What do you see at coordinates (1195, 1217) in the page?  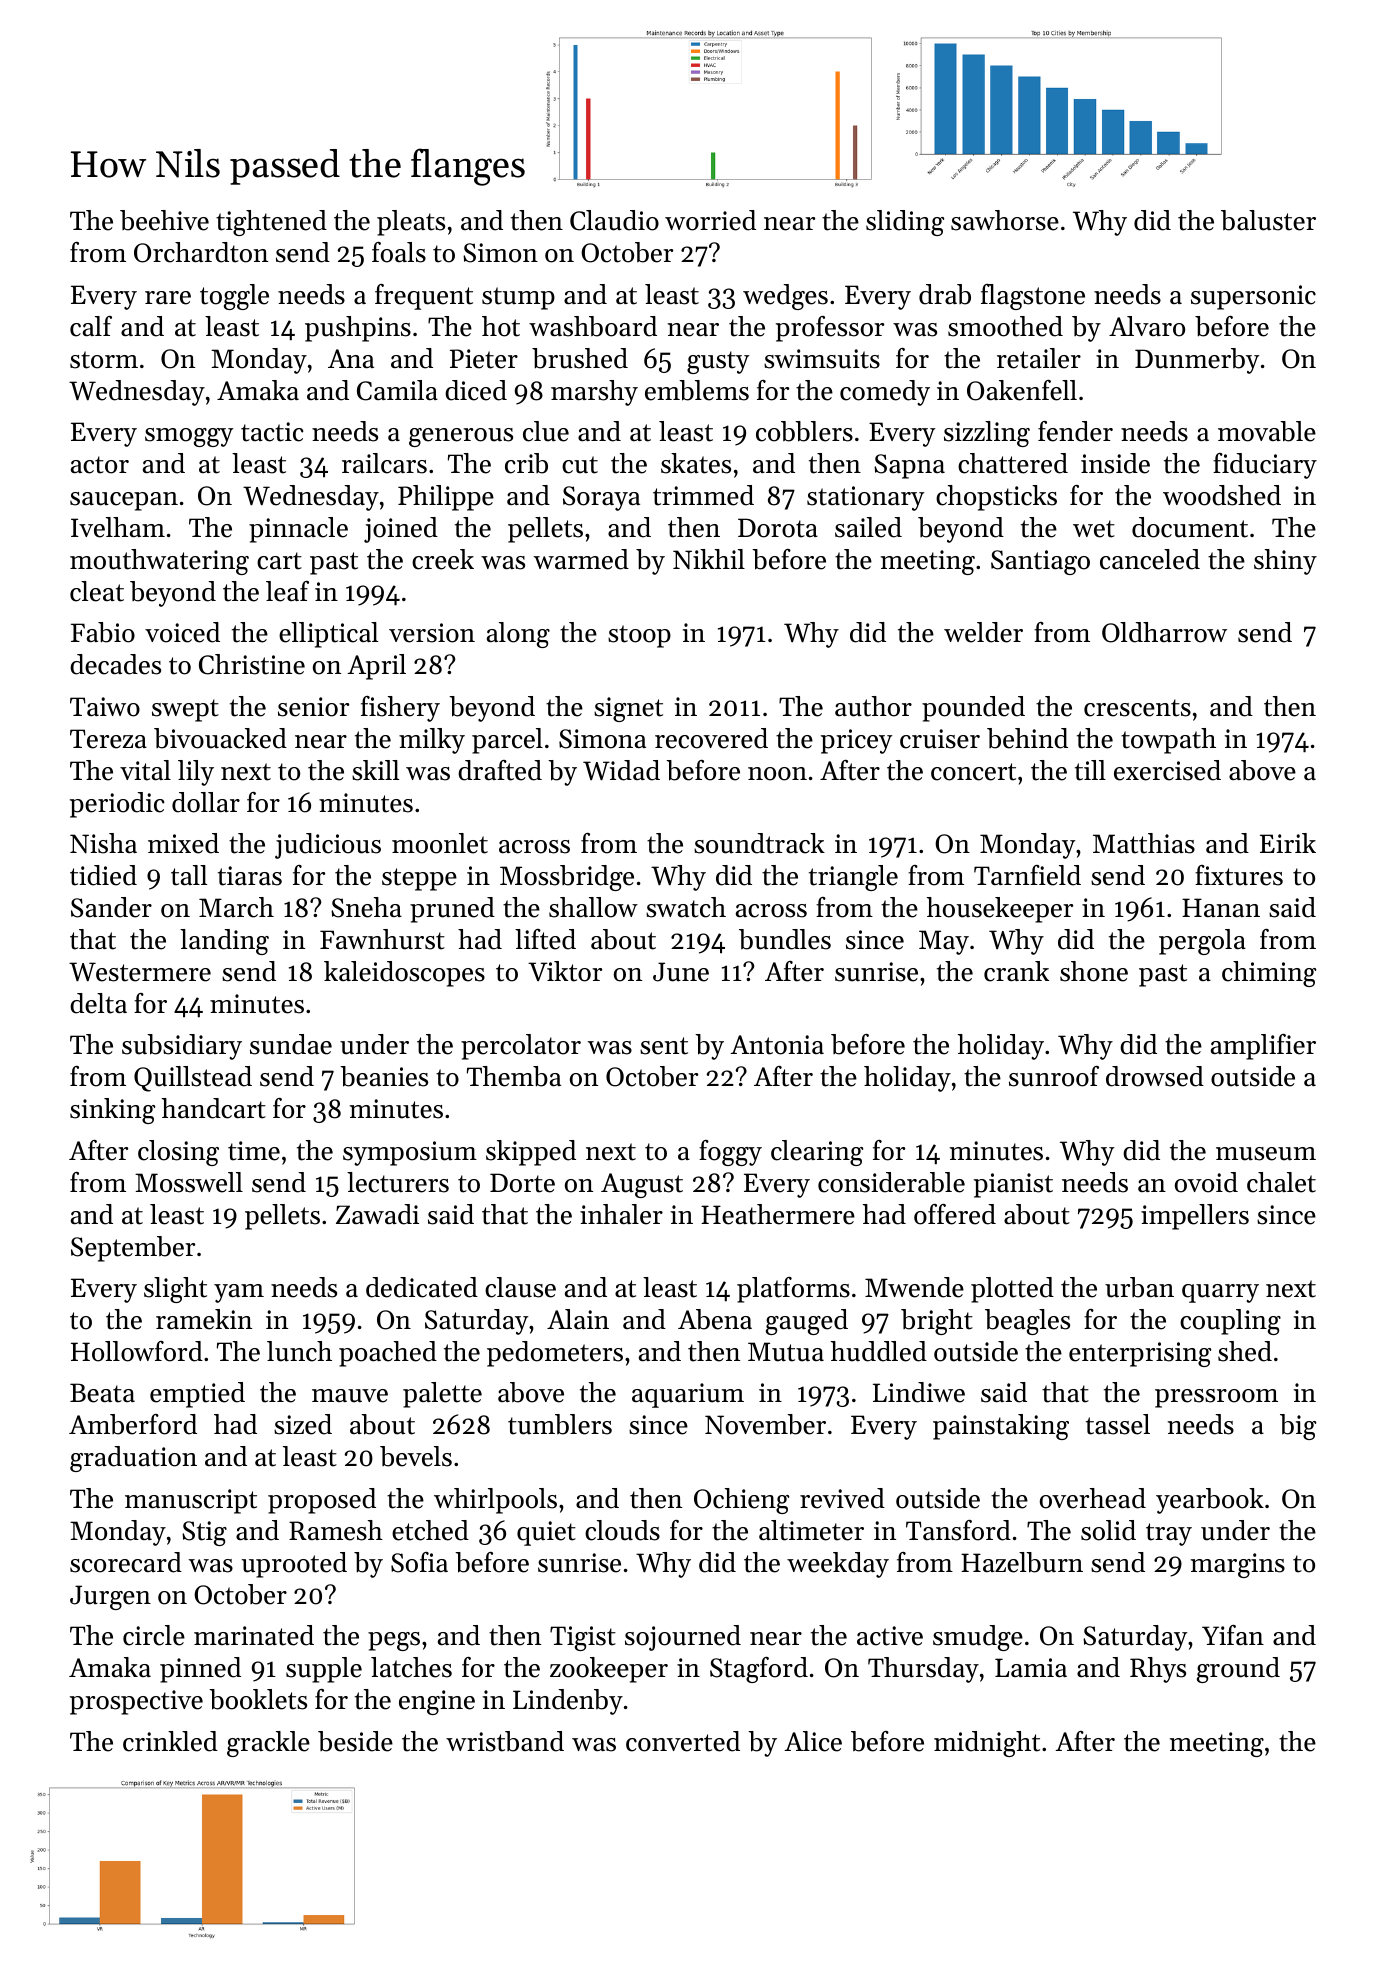 I see `impellers` at bounding box center [1195, 1217].
